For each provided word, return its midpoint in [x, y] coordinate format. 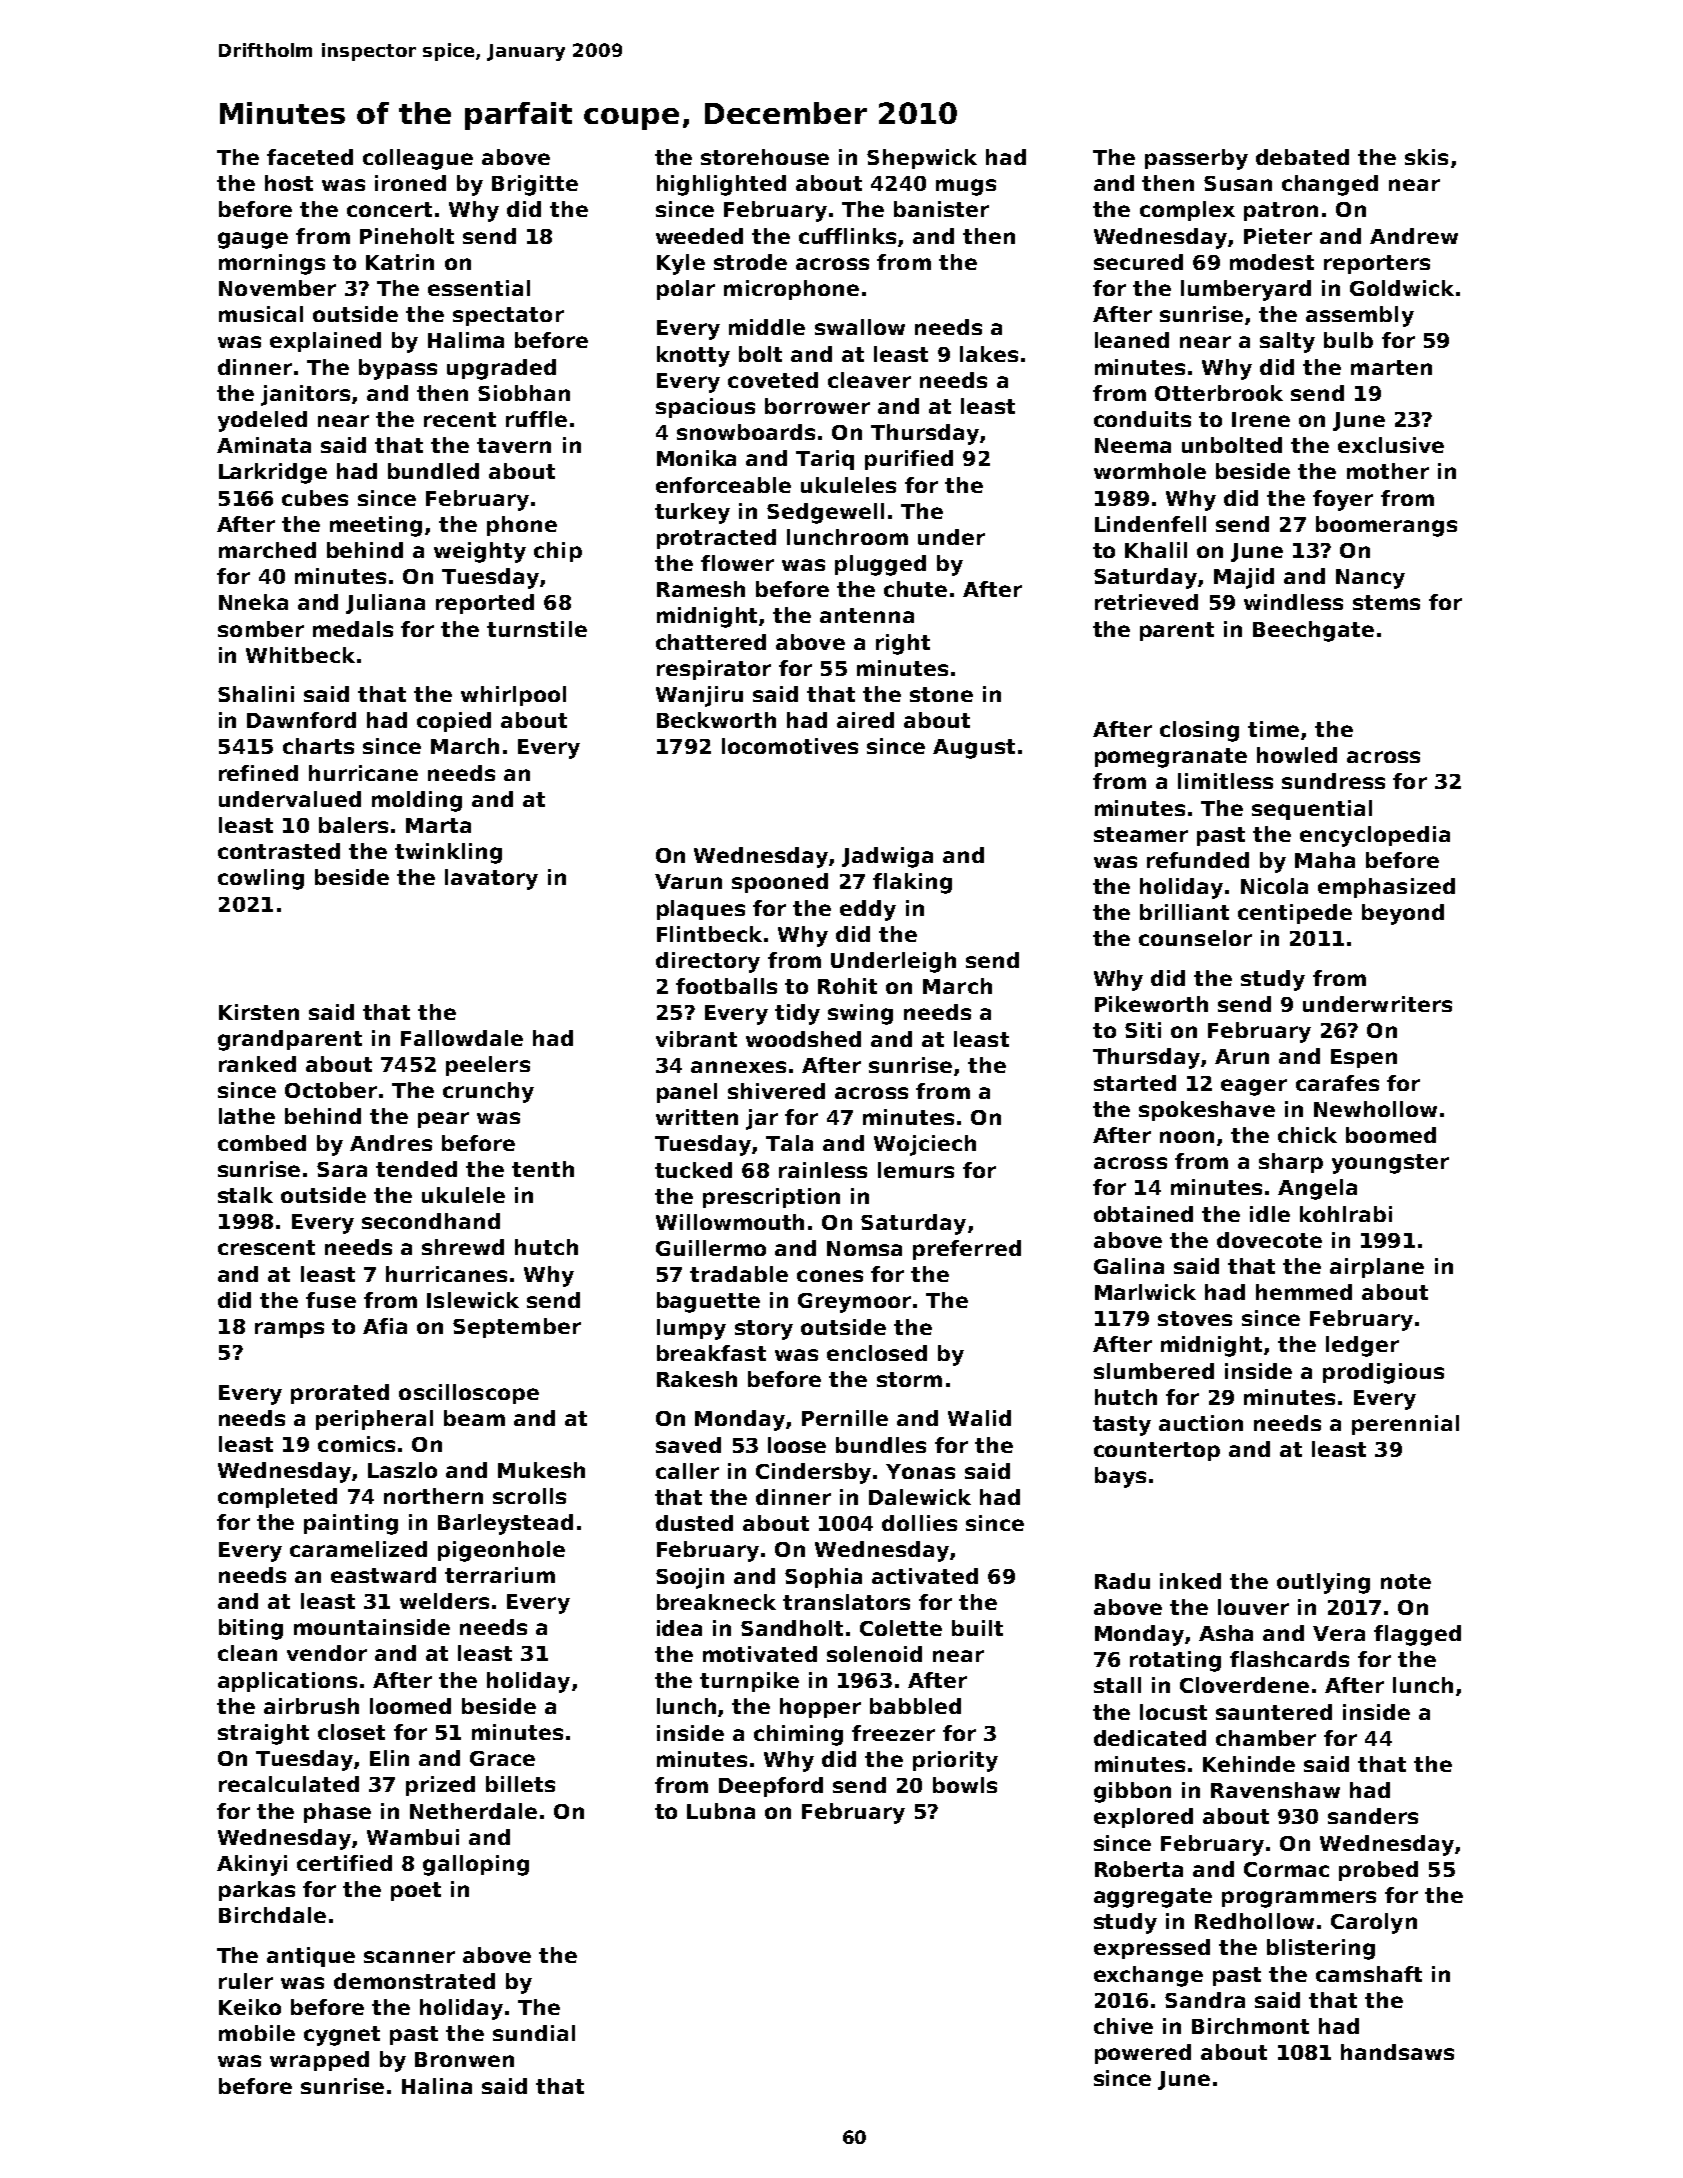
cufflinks [847, 236]
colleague [418, 159]
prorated [340, 1394]
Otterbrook [1219, 393]
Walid [979, 1418]
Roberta [1139, 1869]
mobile [257, 2033]
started [1135, 1083]
